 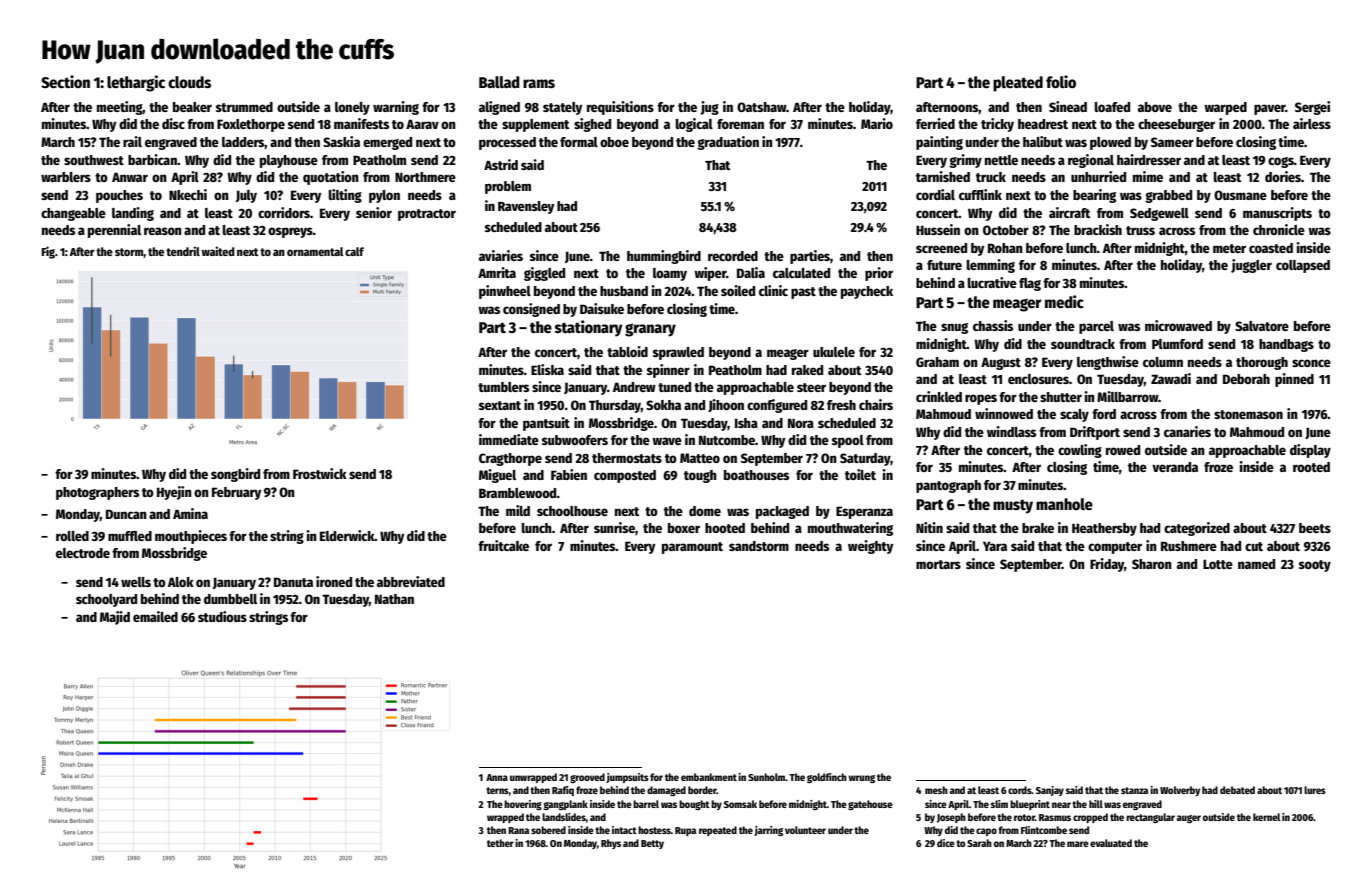 I want to click on terns, so click(x=497, y=790).
